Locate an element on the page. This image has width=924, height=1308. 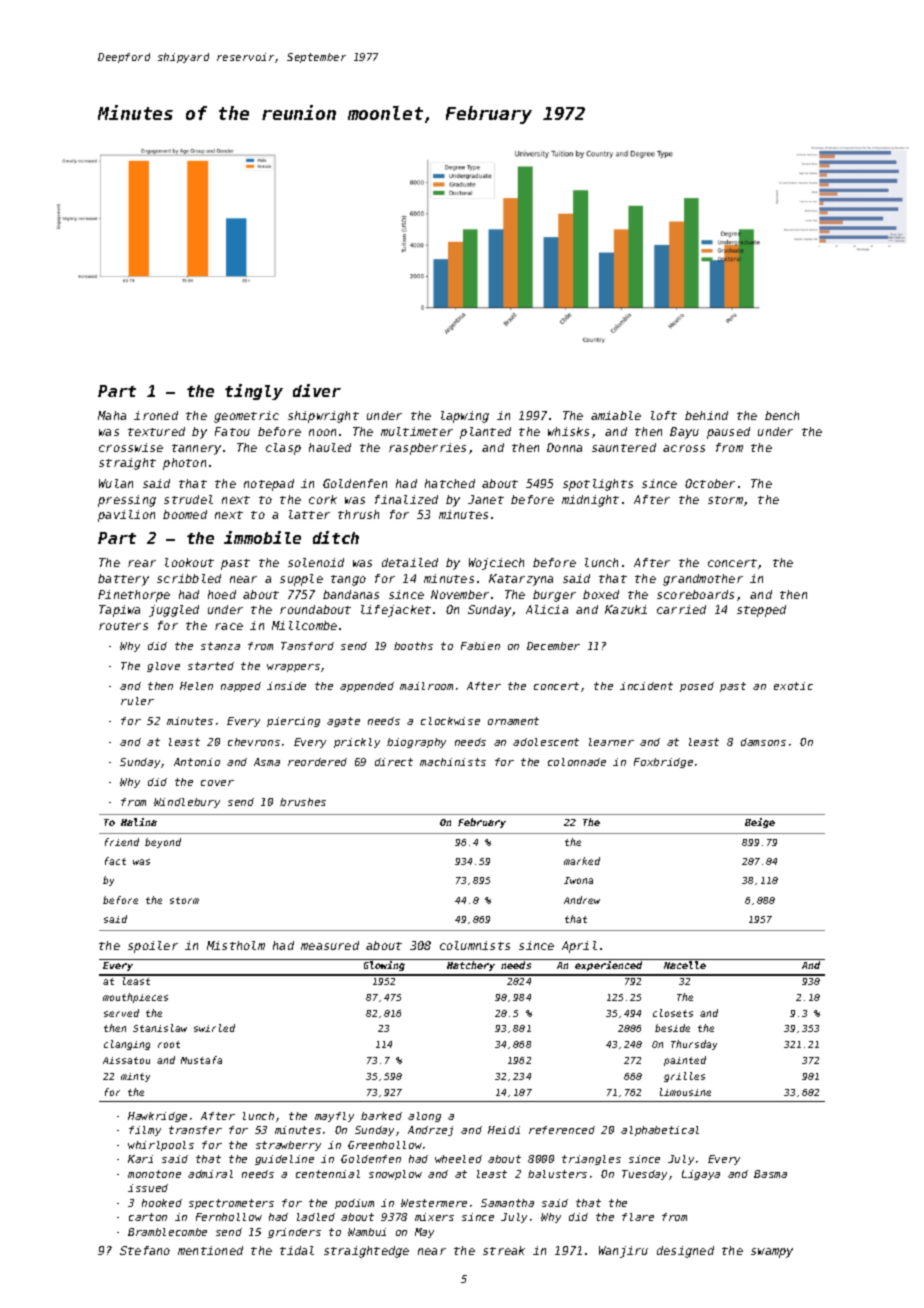
Wojciech is located at coordinates (496, 564).
